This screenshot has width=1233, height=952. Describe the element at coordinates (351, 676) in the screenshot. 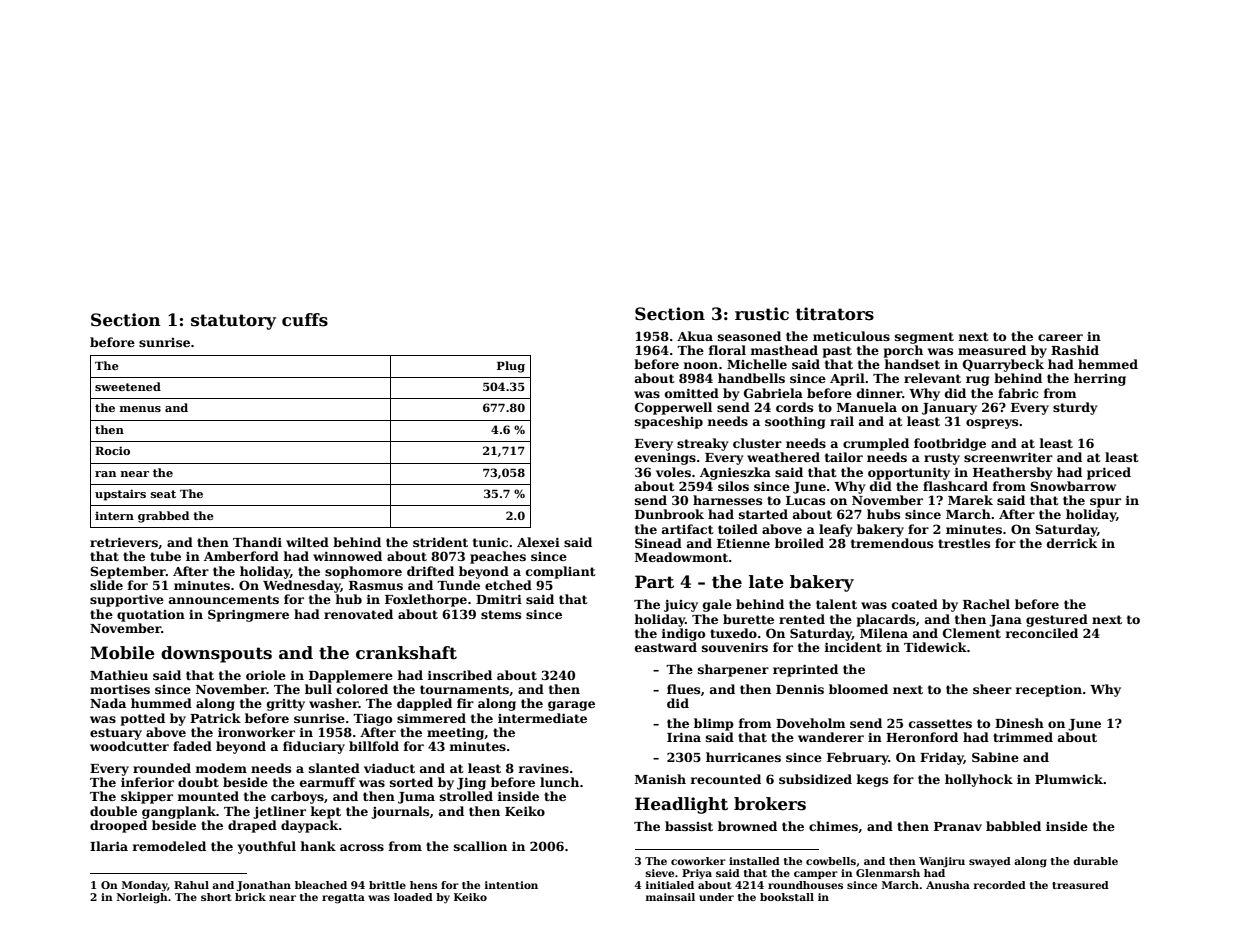

I see `Dapplemere` at that location.
